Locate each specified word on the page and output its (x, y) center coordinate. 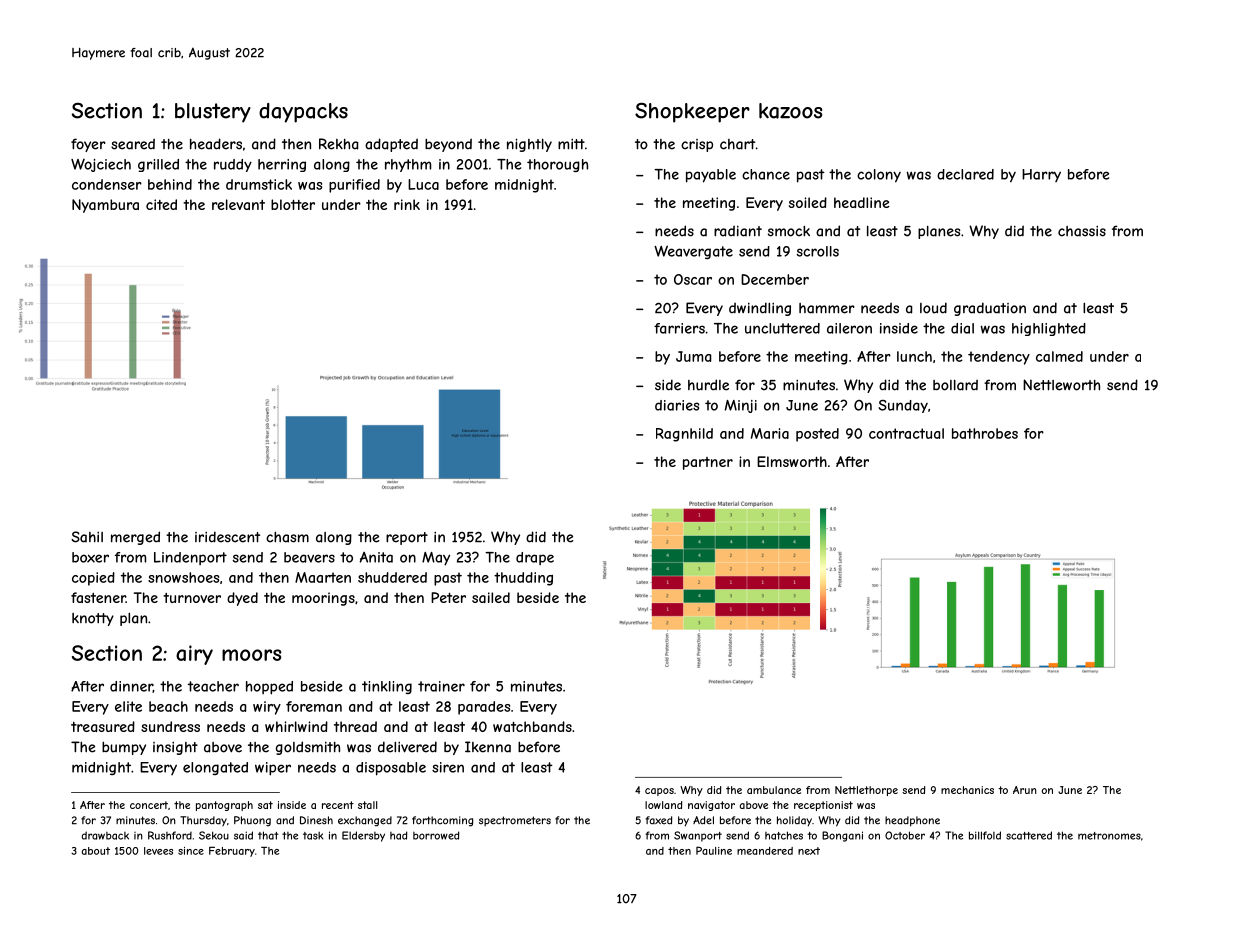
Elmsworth (792, 461)
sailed (491, 597)
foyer (88, 145)
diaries (677, 405)
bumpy (124, 748)
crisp (697, 145)
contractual (906, 433)
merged (135, 538)
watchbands (532, 726)
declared (965, 174)
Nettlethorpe (866, 791)
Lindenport (190, 558)
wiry (267, 708)
